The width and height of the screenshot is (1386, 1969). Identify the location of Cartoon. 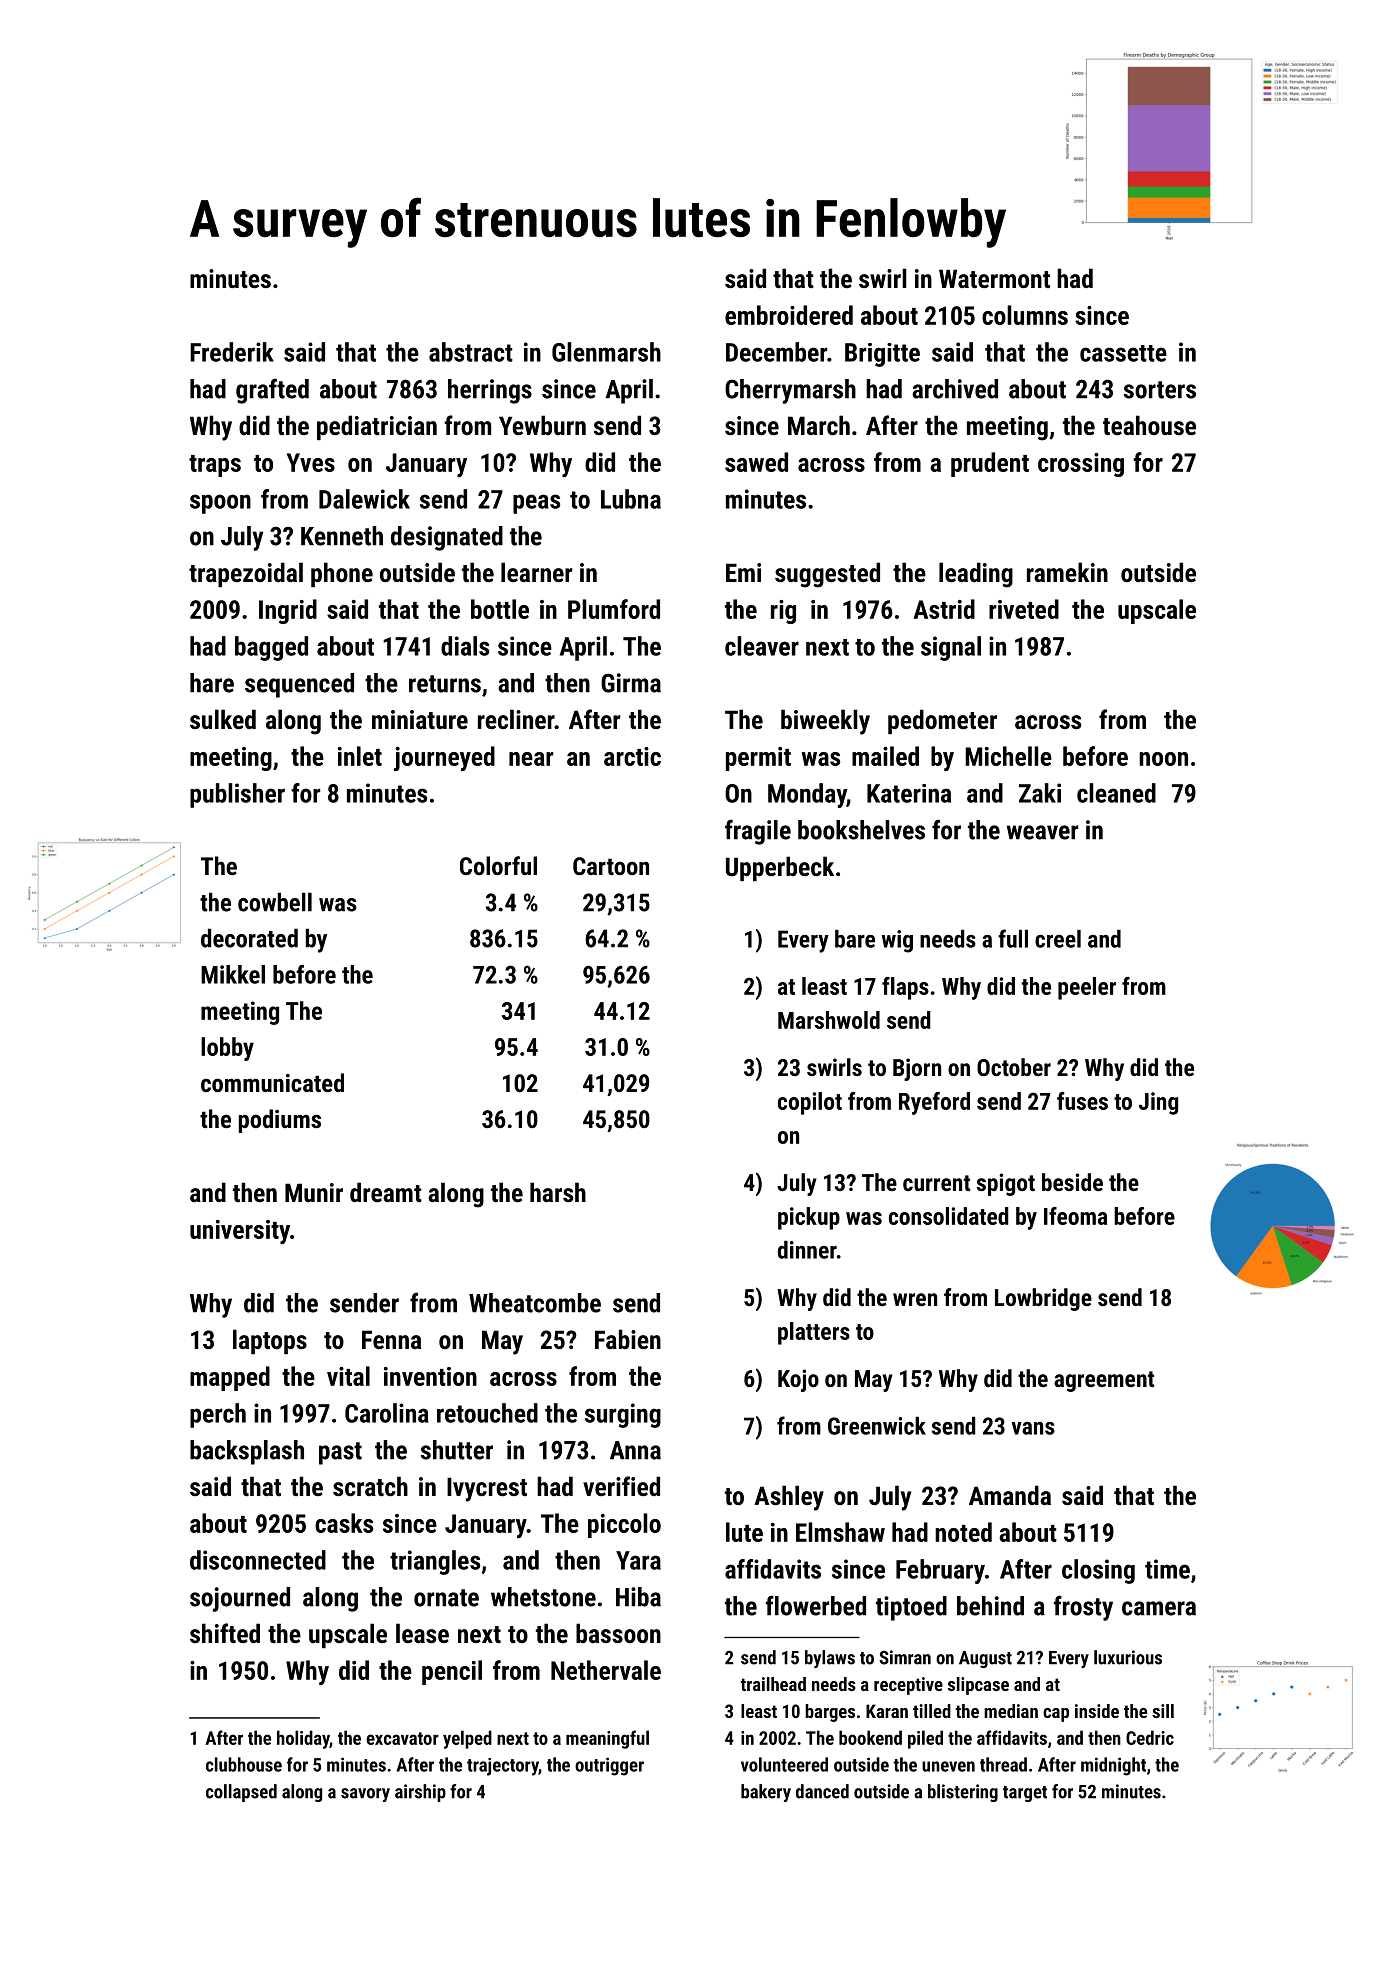
(611, 866).
